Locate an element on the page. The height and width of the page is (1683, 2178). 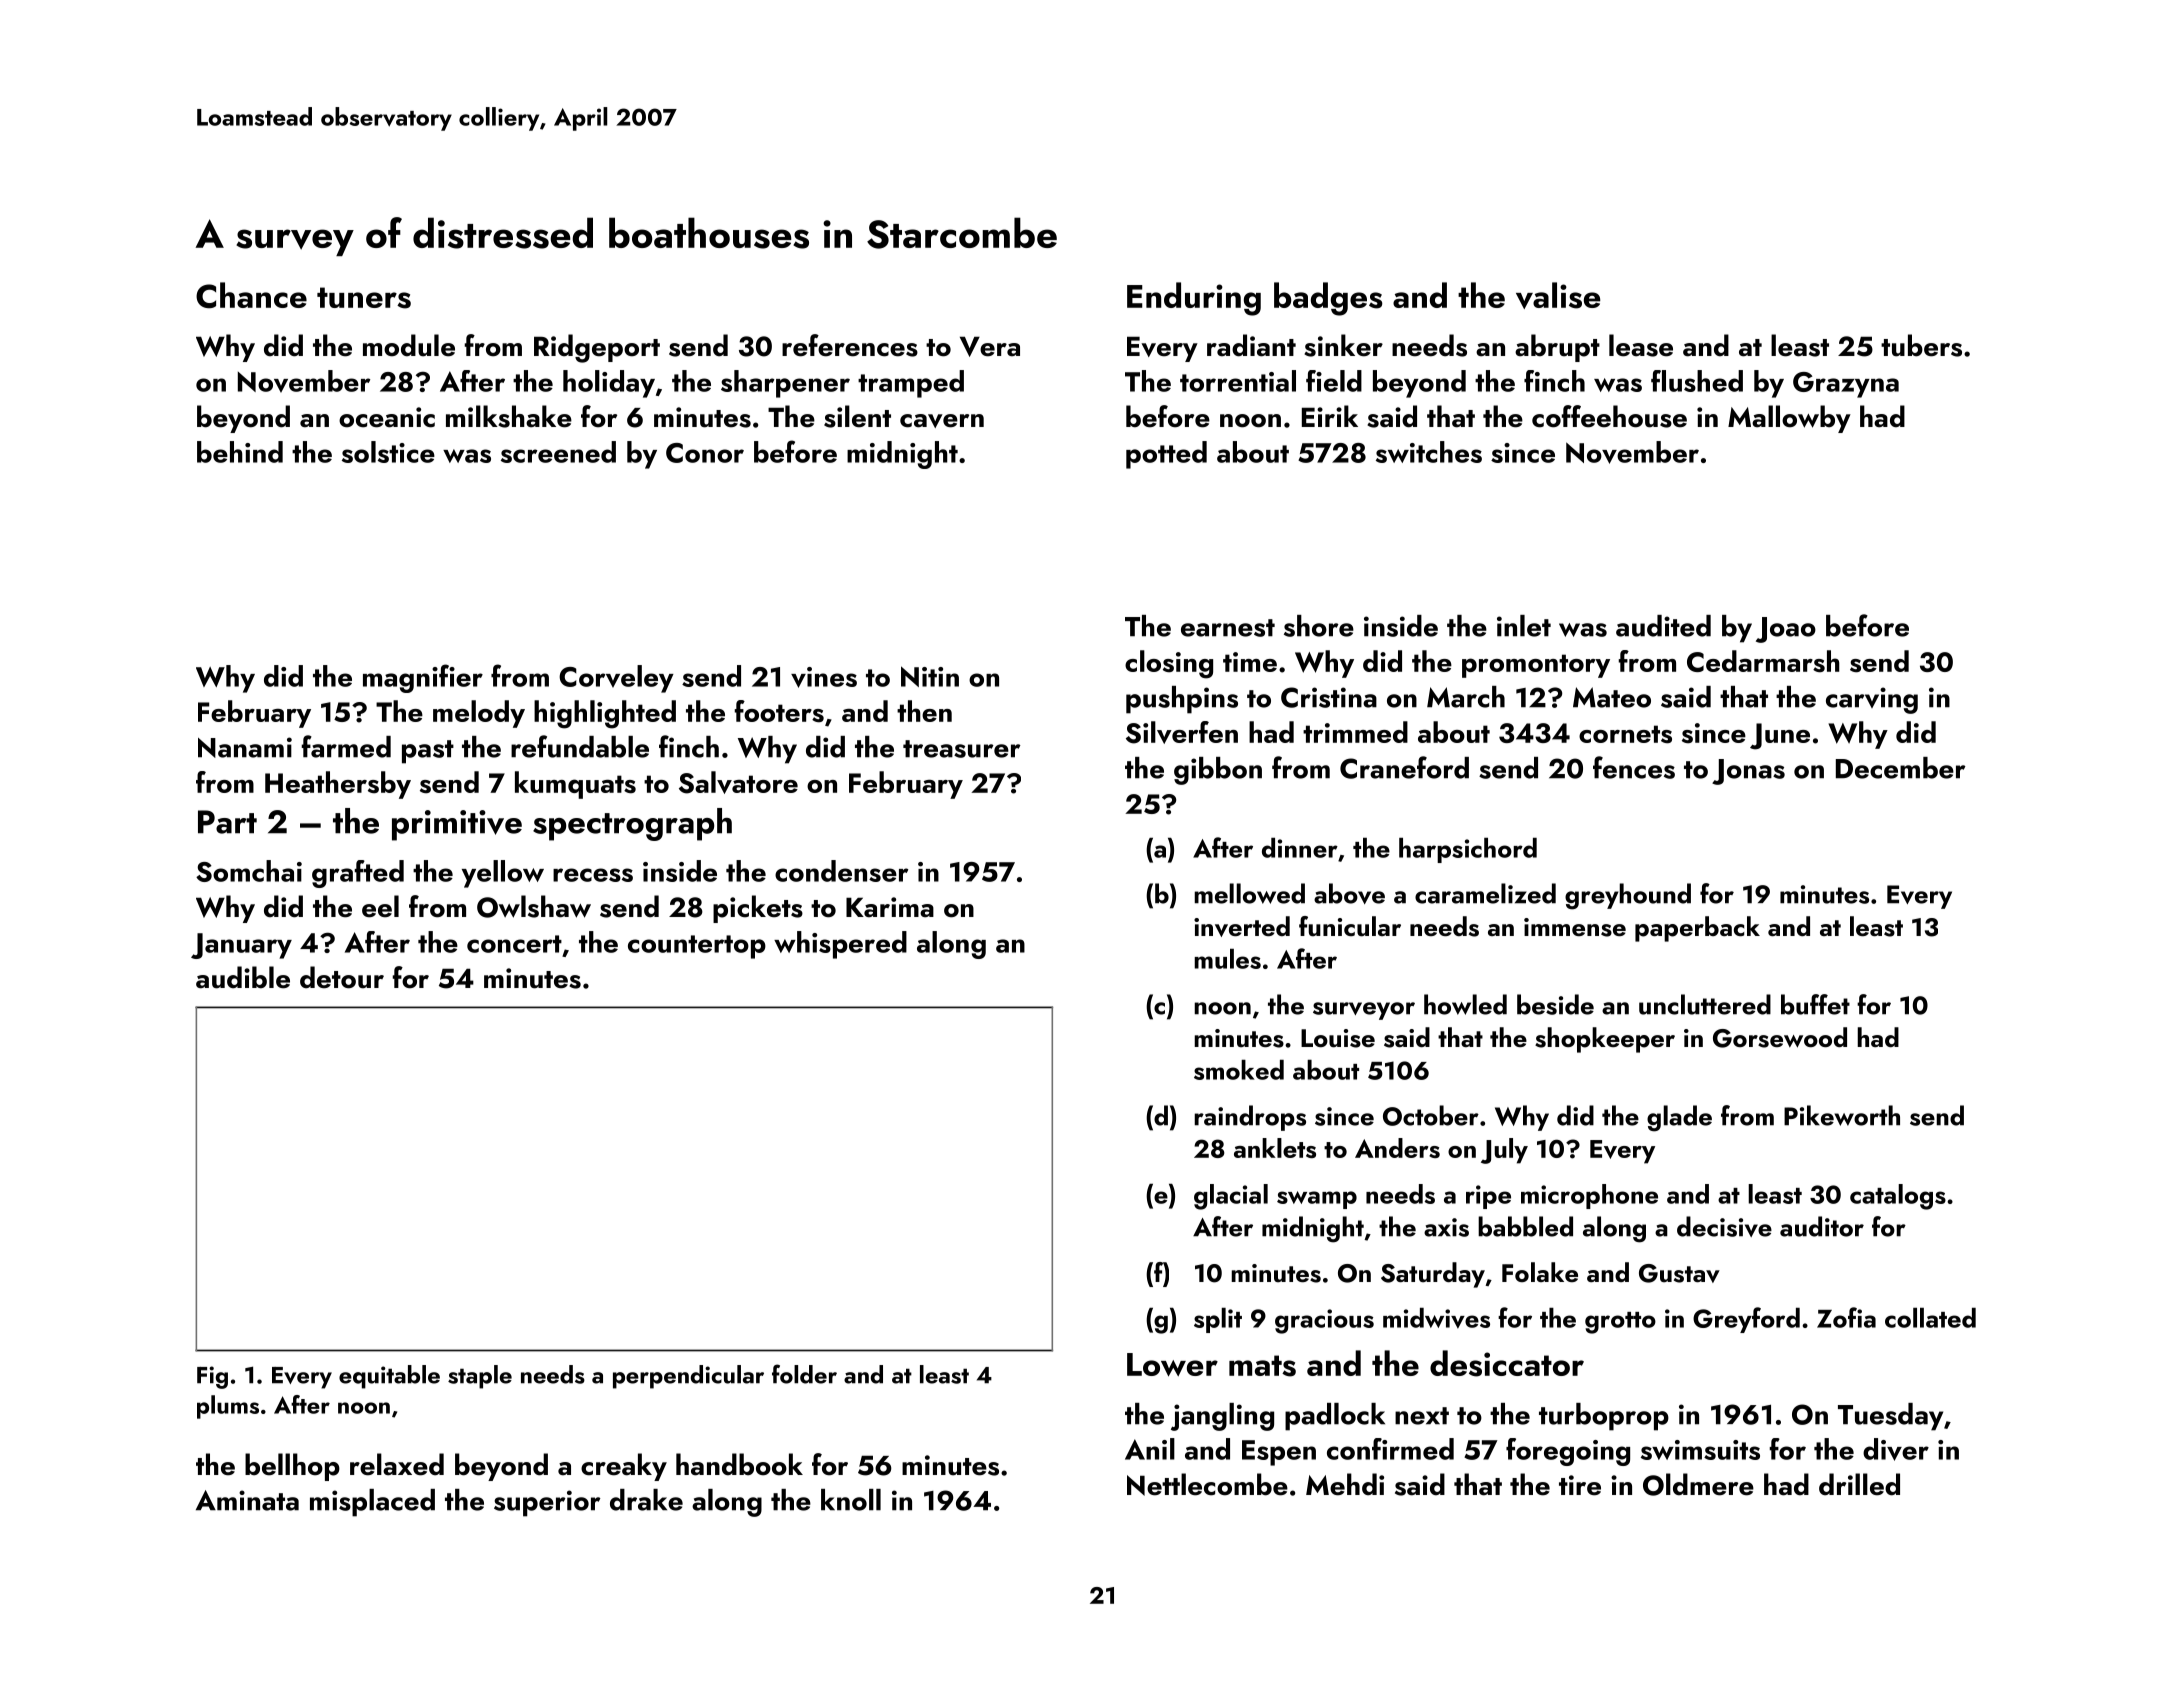
gibbon is located at coordinates (1218, 771).
